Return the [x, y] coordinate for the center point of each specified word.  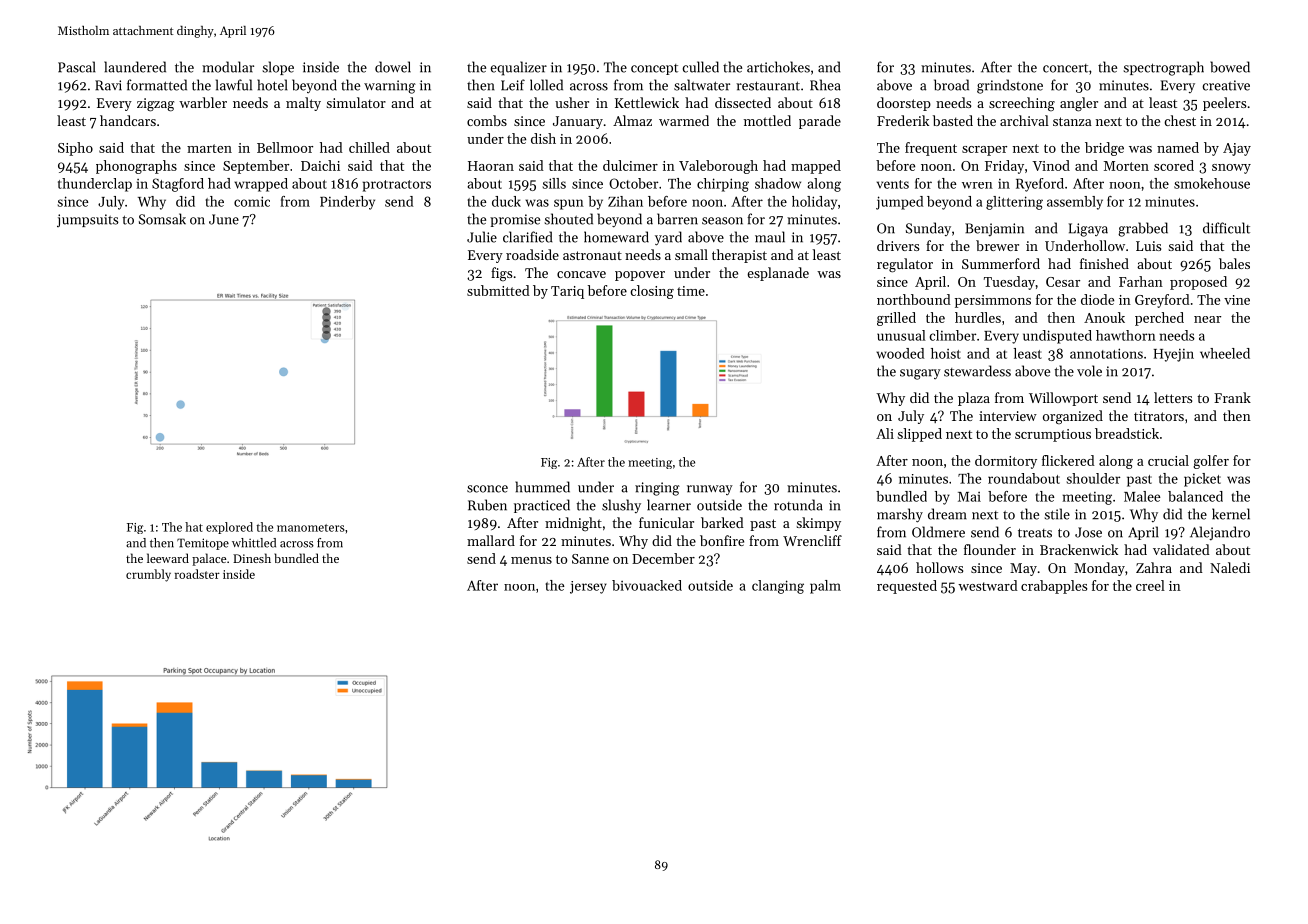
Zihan [625, 201]
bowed [1230, 67]
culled [701, 67]
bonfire [722, 540]
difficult [1226, 228]
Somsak [162, 219]
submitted [498, 290]
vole [1089, 371]
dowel [393, 67]
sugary [920, 374]
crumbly [148, 575]
